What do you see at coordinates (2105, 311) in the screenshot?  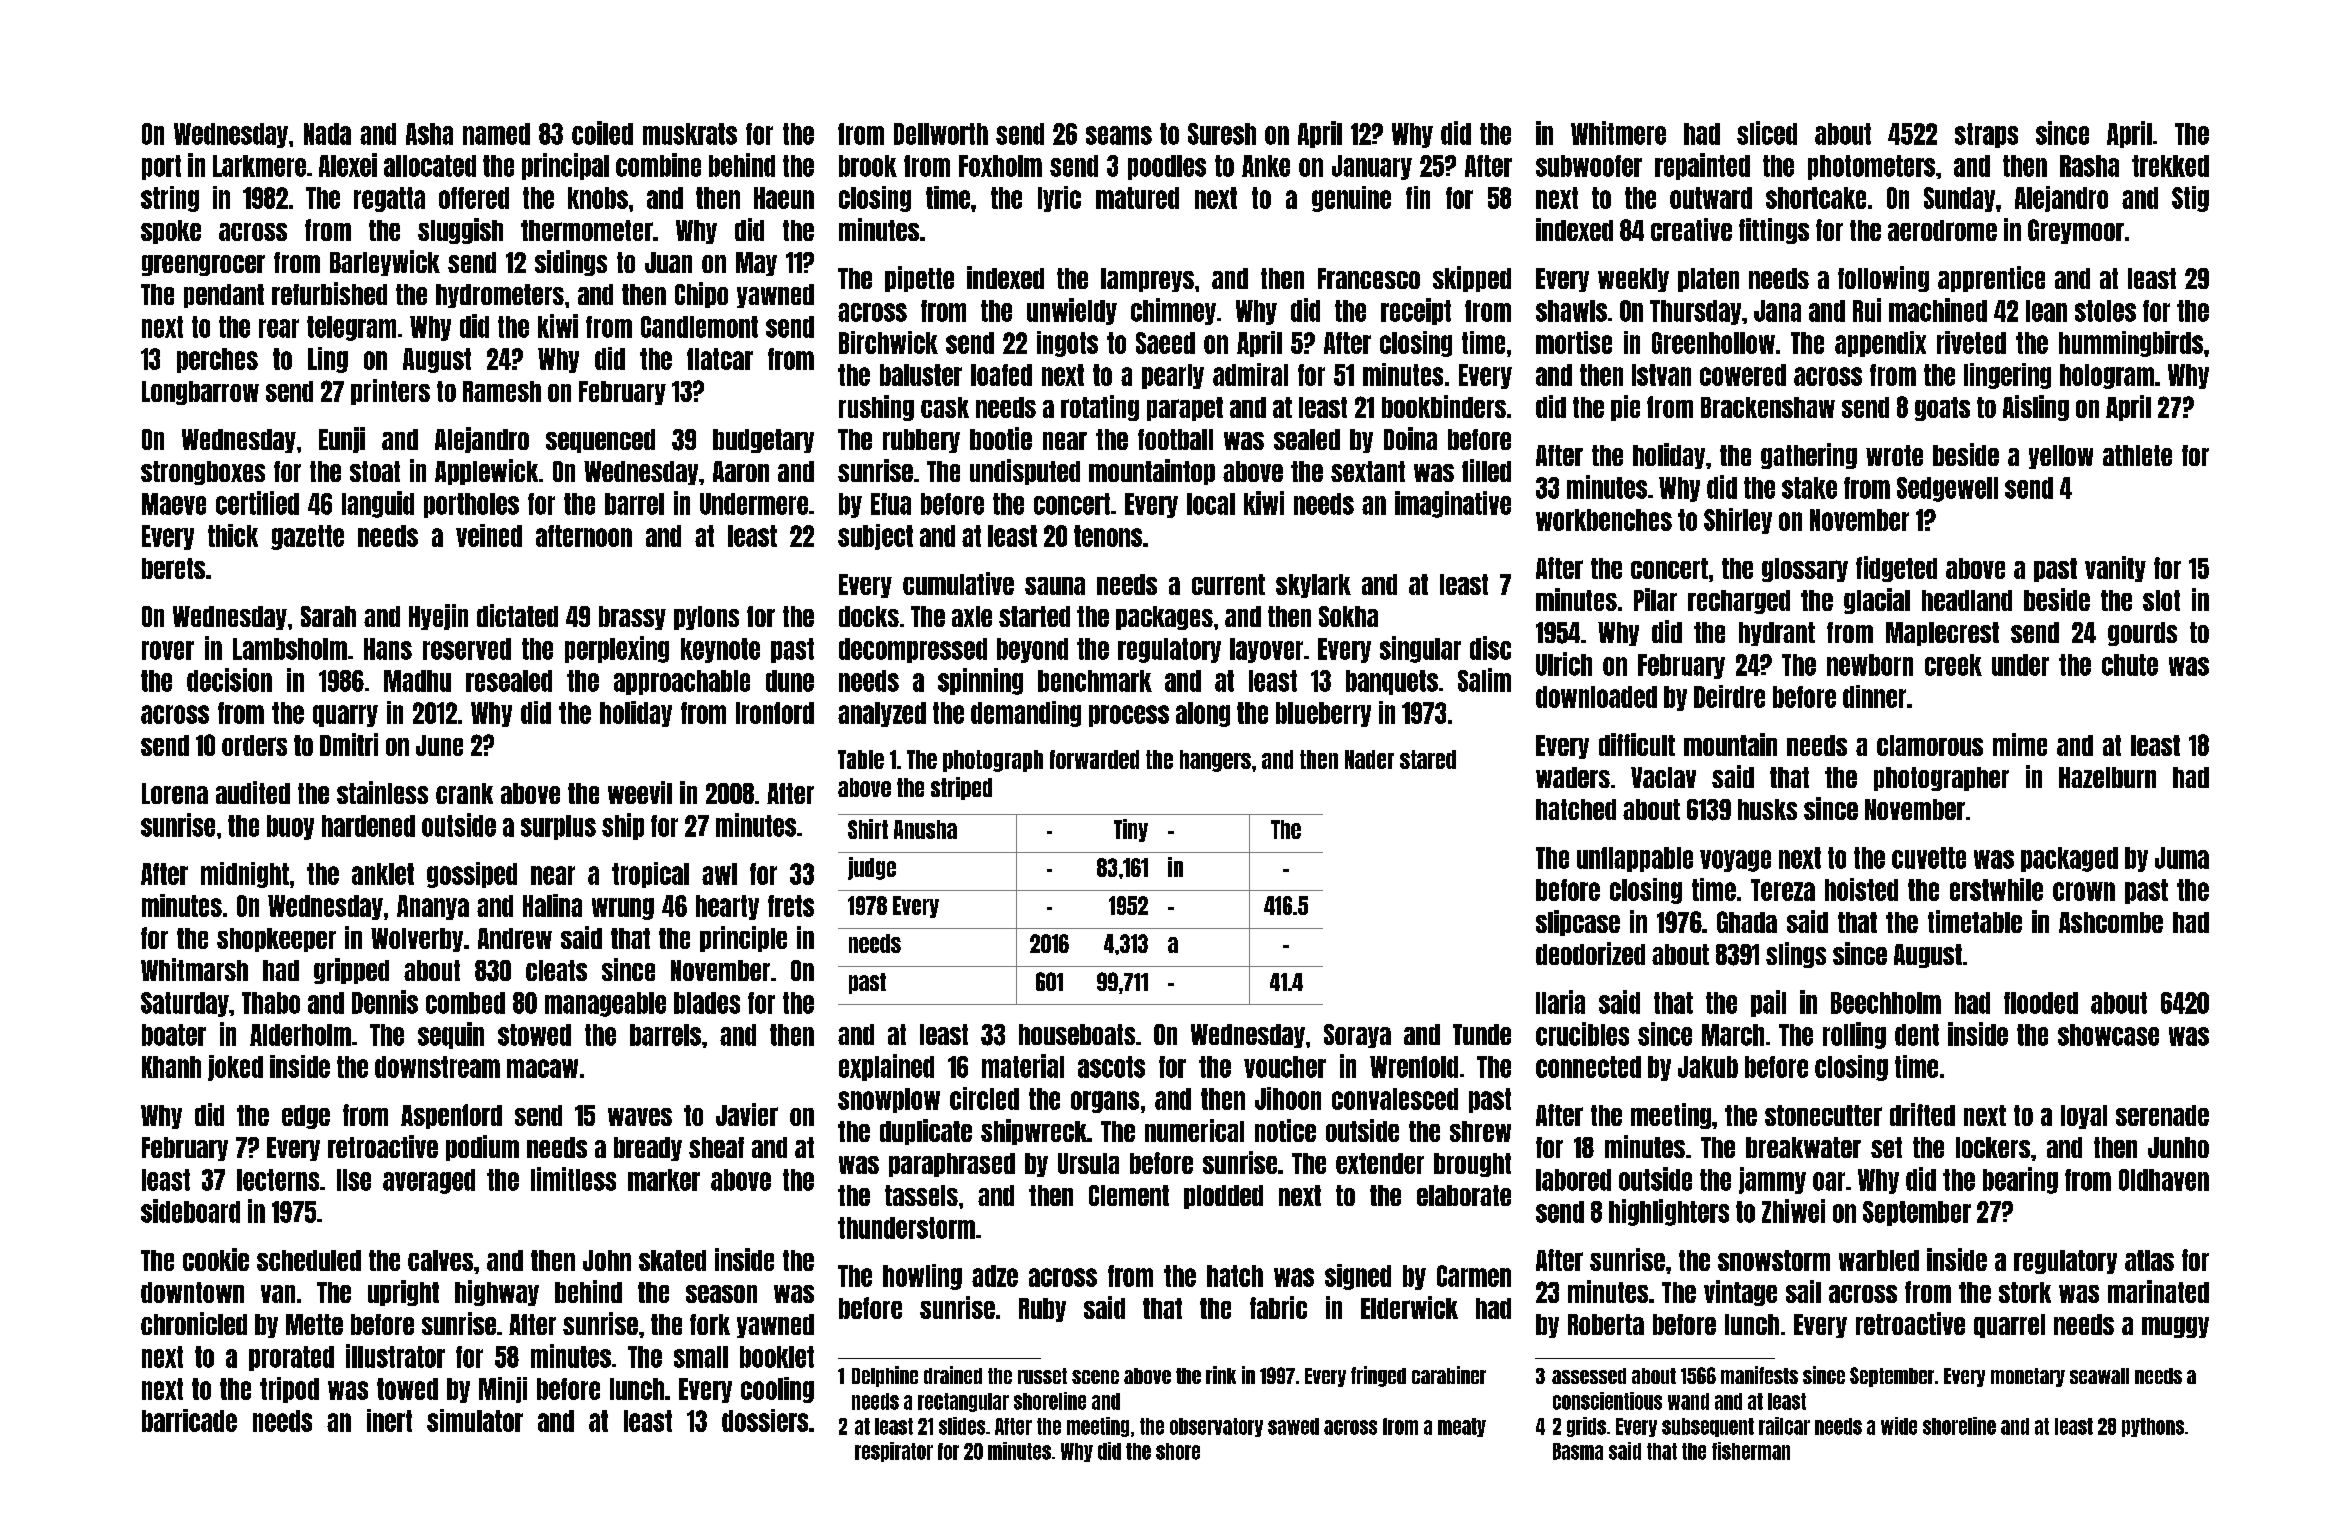 I see `stoles` at bounding box center [2105, 311].
